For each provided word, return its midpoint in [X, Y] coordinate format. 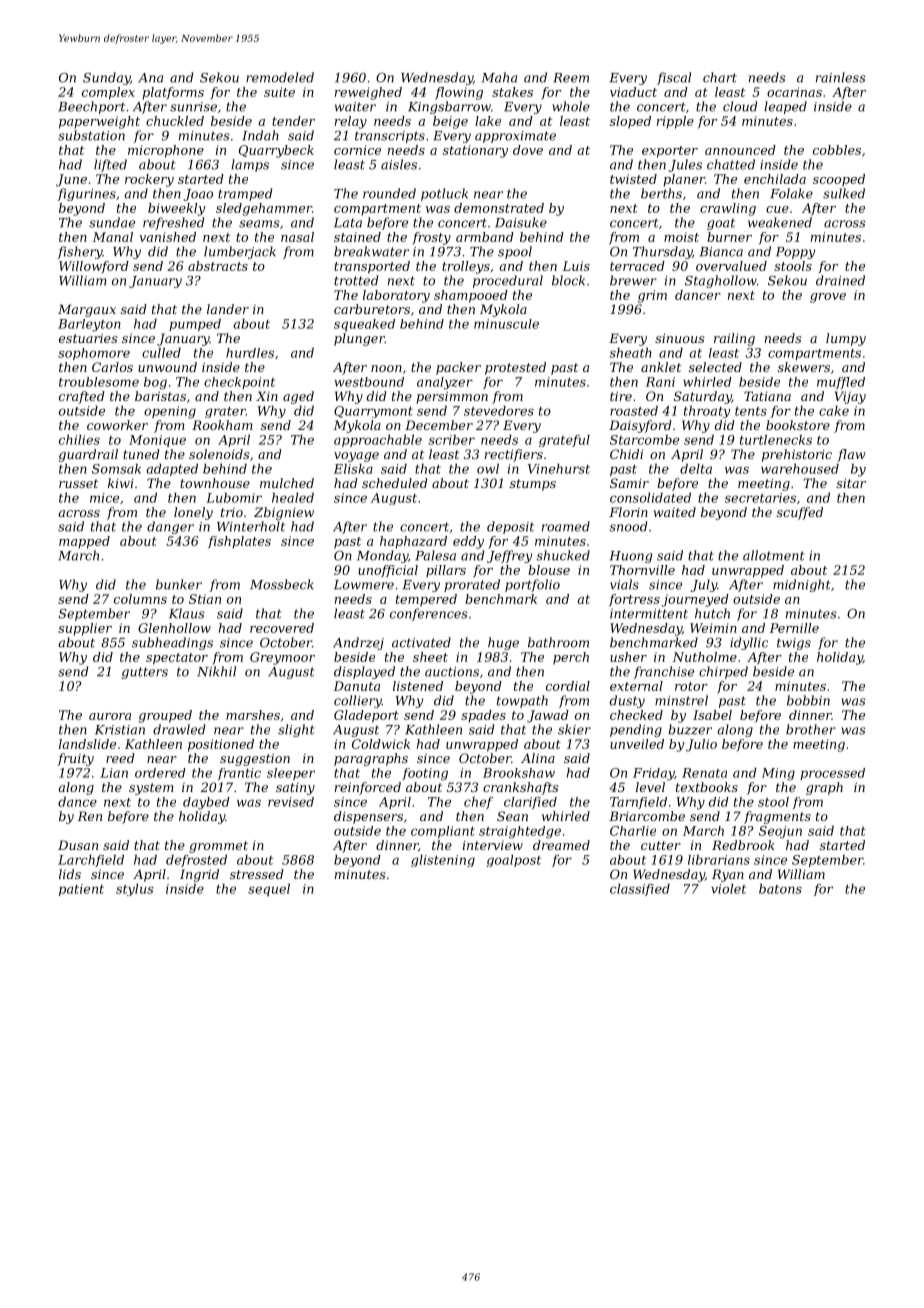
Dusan [78, 845]
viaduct [633, 92]
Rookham [222, 425]
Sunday [106, 78]
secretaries [760, 498]
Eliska [353, 469]
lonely [193, 513]
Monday [382, 556]
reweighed [368, 93]
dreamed [561, 845]
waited [674, 512]
